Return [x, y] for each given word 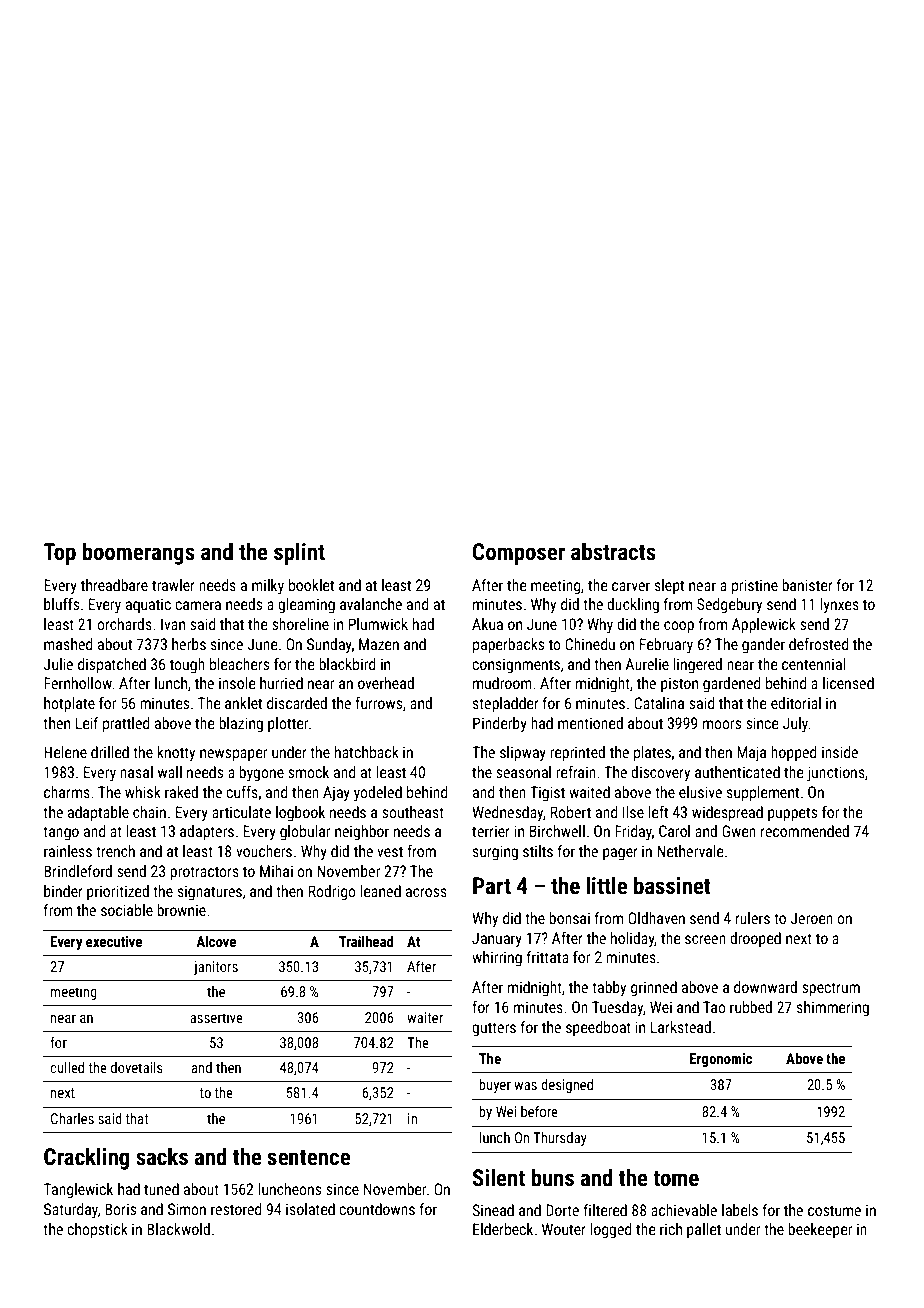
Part [492, 886]
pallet [704, 1230]
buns [552, 1178]
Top [60, 554]
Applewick [764, 625]
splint [299, 554]
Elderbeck [503, 1229]
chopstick [97, 1230]
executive [114, 941]
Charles [72, 1118]
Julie [58, 664]
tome [676, 1179]
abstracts [613, 552]
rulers [753, 918]
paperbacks [508, 645]
